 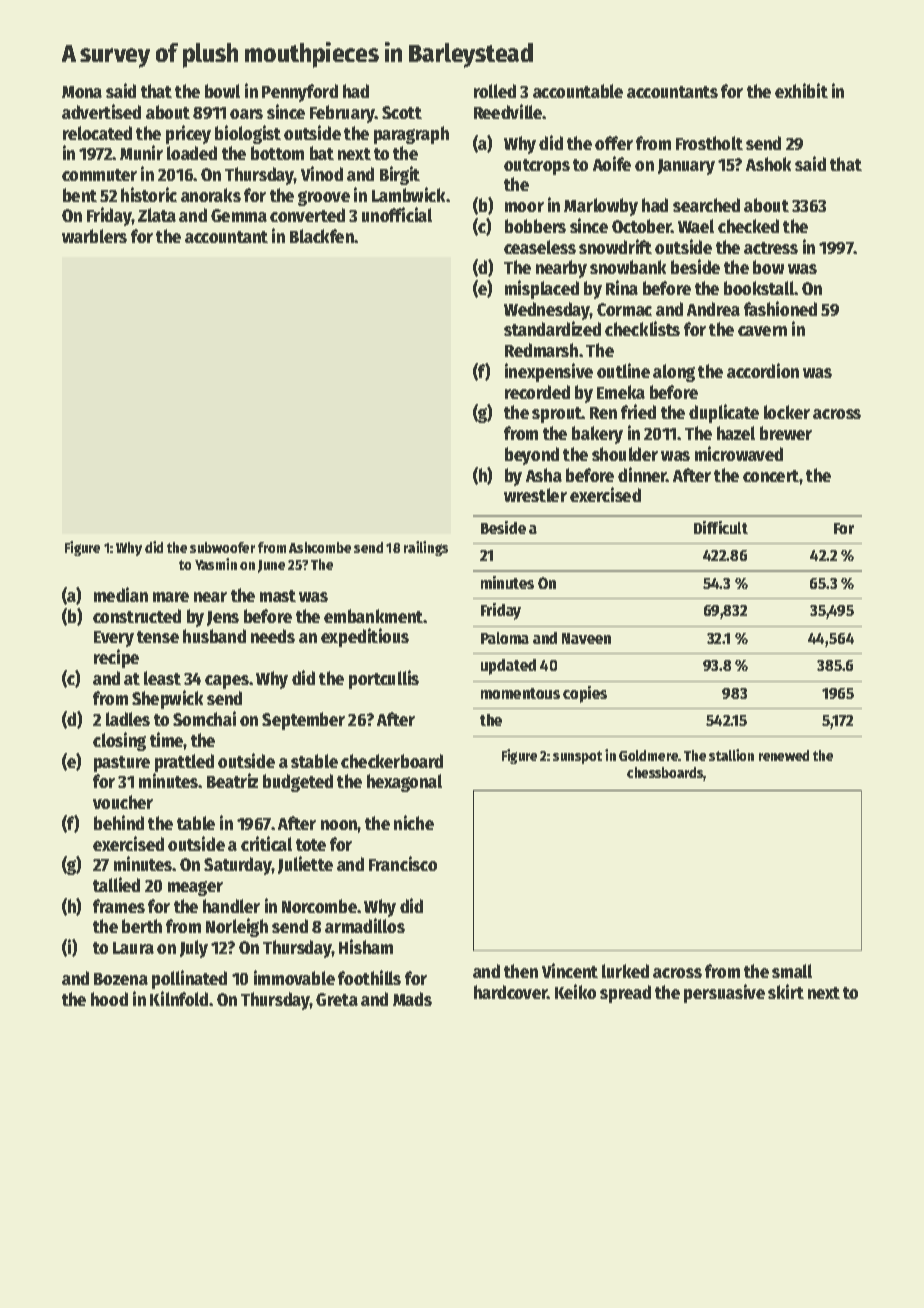 What do you see at coordinates (342, 114) in the screenshot?
I see `February` at bounding box center [342, 114].
